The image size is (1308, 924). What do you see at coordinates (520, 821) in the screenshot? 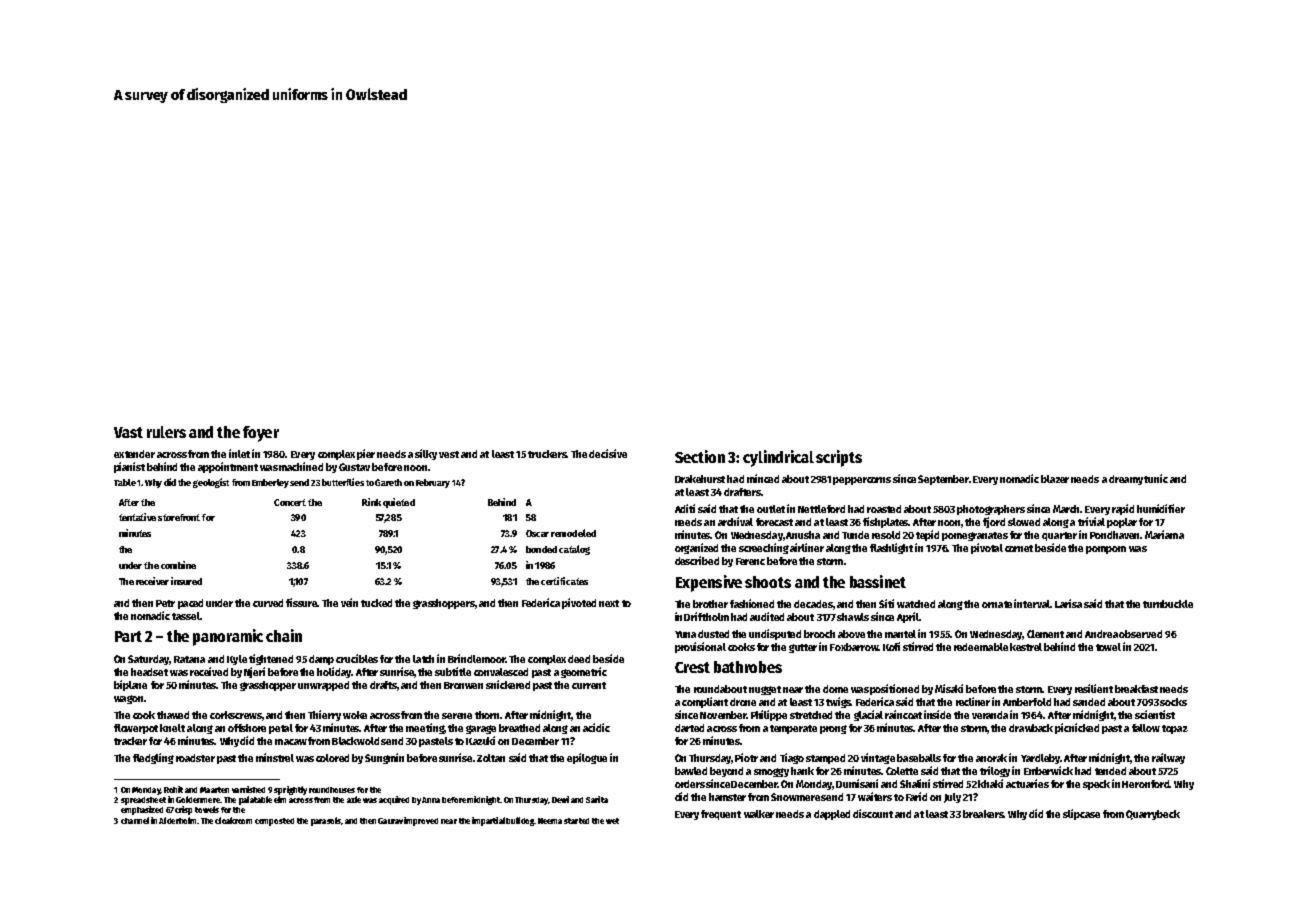
I see `bulldog` at bounding box center [520, 821].
